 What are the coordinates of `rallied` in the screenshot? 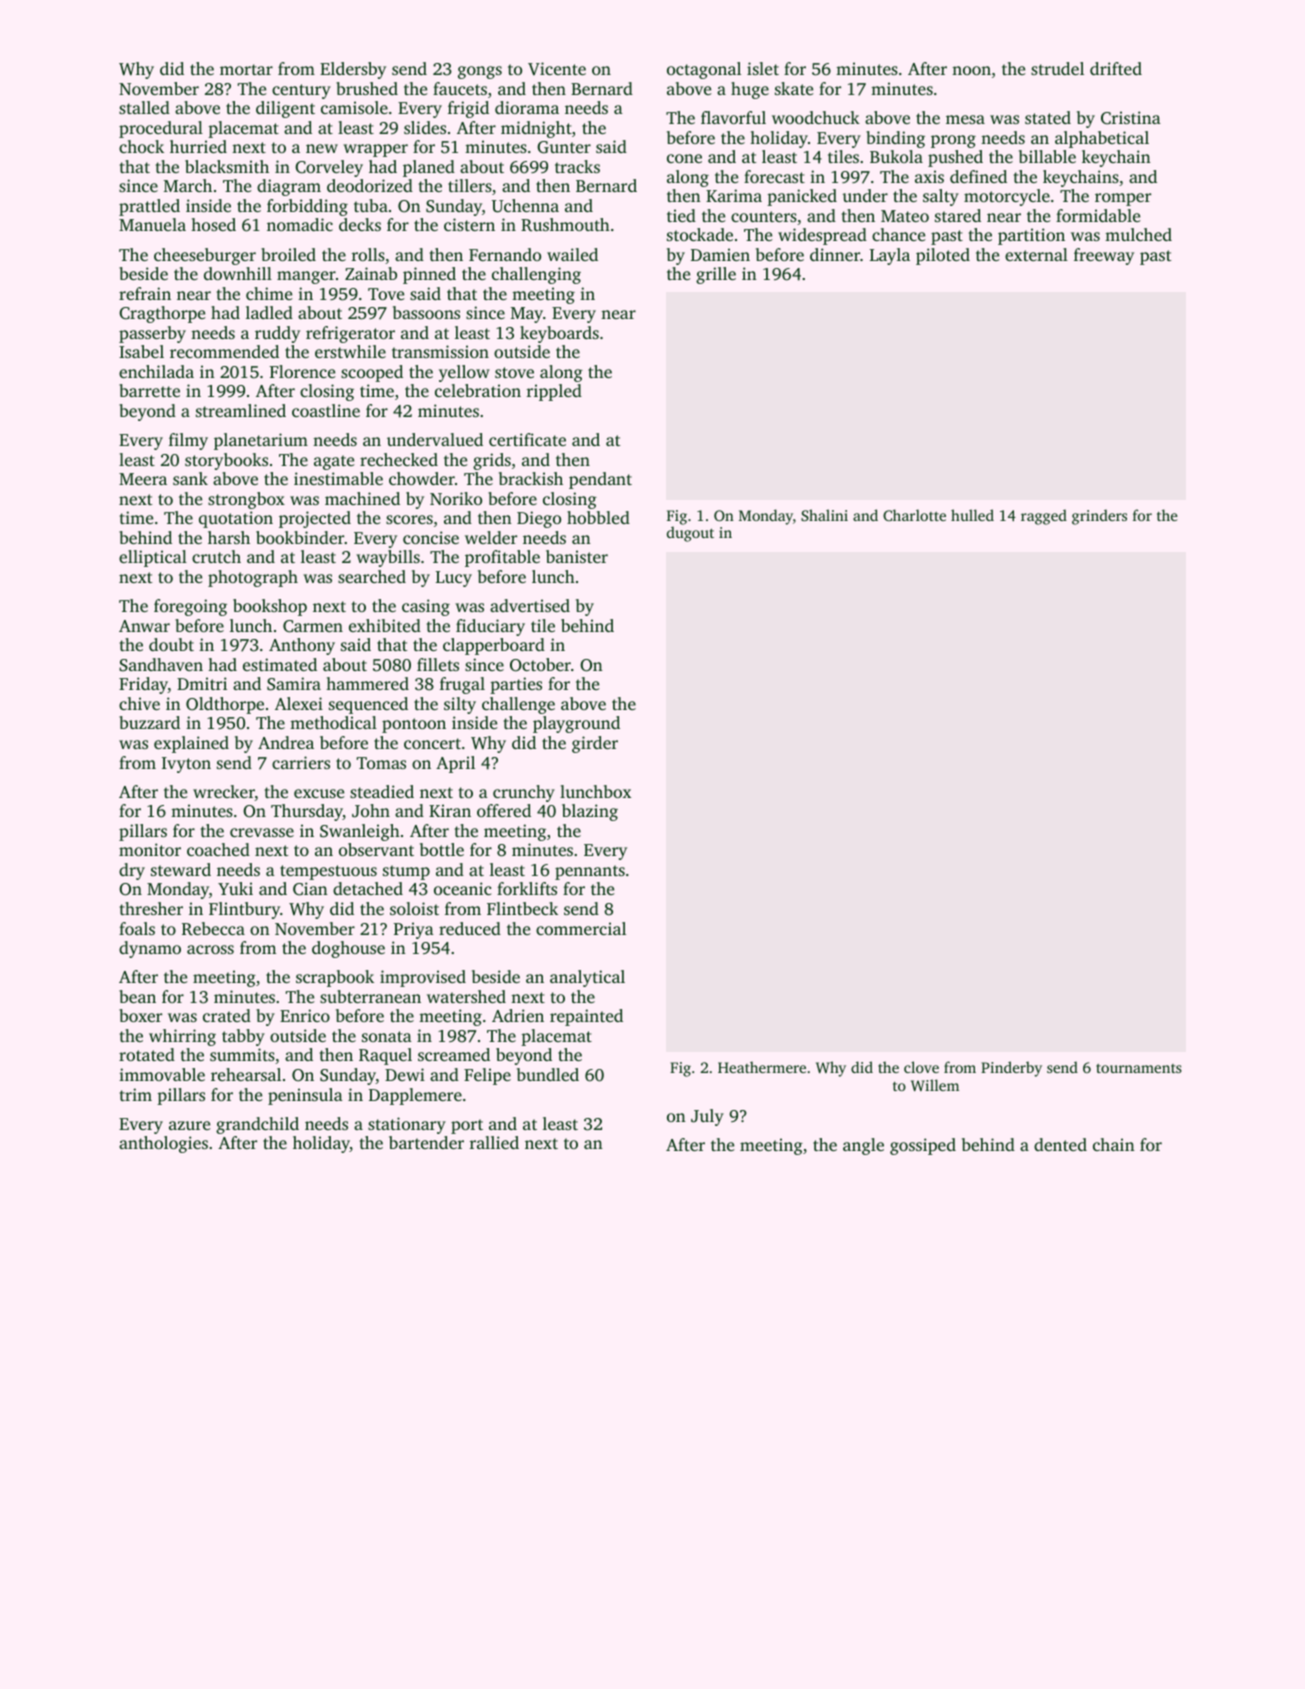 It's located at (494, 1142).
